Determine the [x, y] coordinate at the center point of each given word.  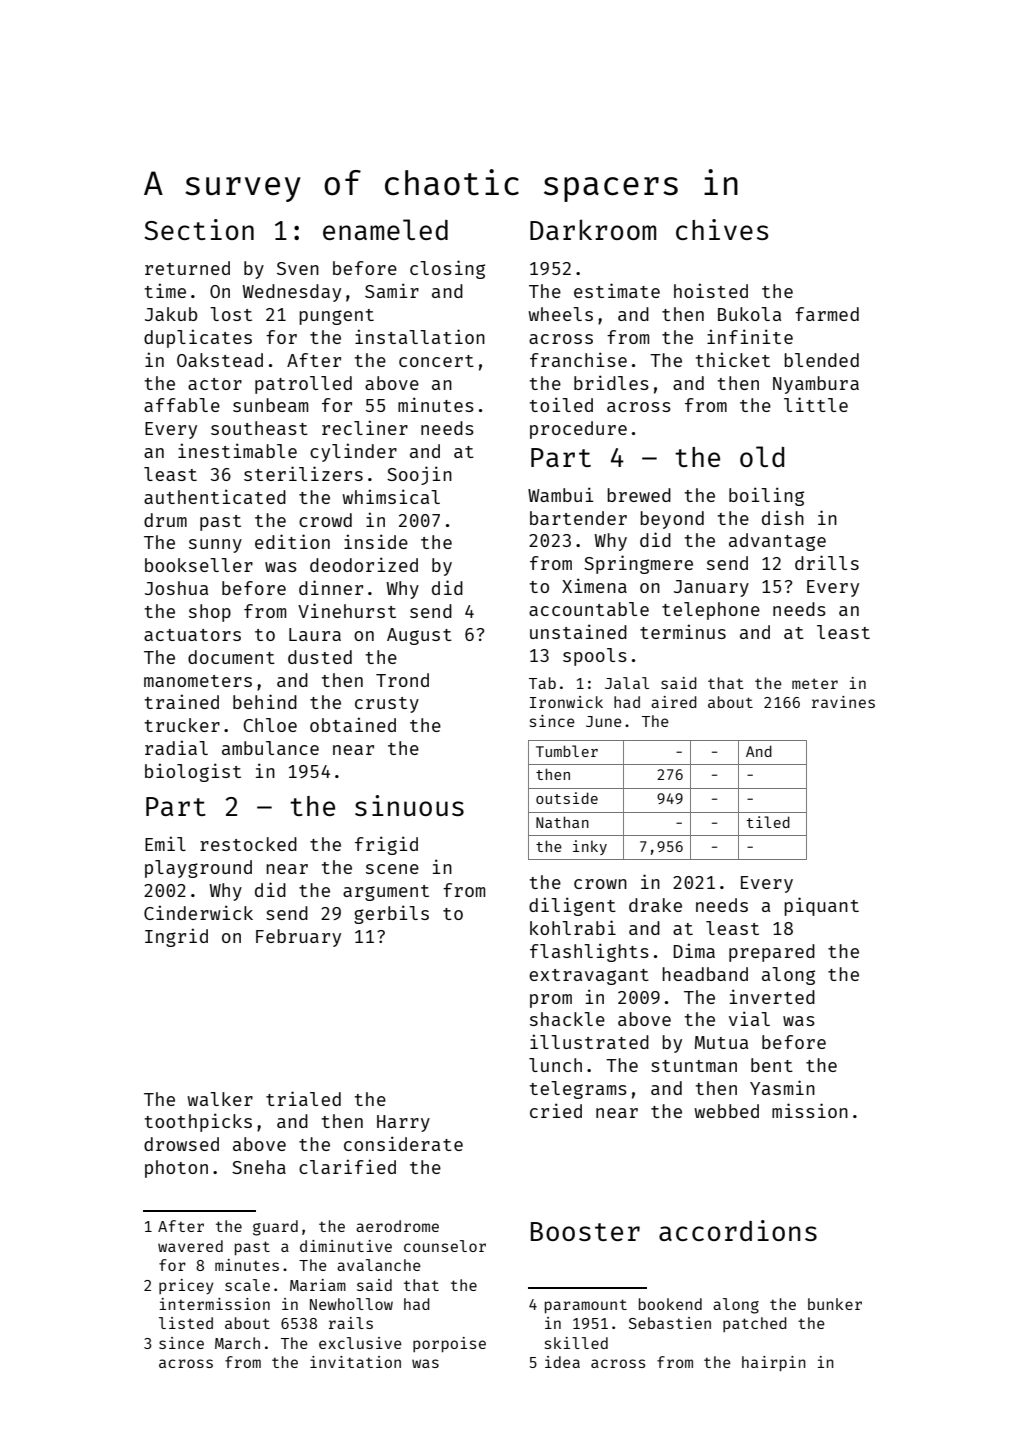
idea [562, 1362]
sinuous [409, 805]
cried [556, 1110]
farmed [827, 314]
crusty [387, 705]
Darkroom [593, 229]
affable [182, 405]
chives [722, 229]
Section [199, 229]
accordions [738, 1230]
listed [186, 1323]
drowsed [181, 1144]
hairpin [774, 1363]
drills [827, 562]
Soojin [419, 475]
